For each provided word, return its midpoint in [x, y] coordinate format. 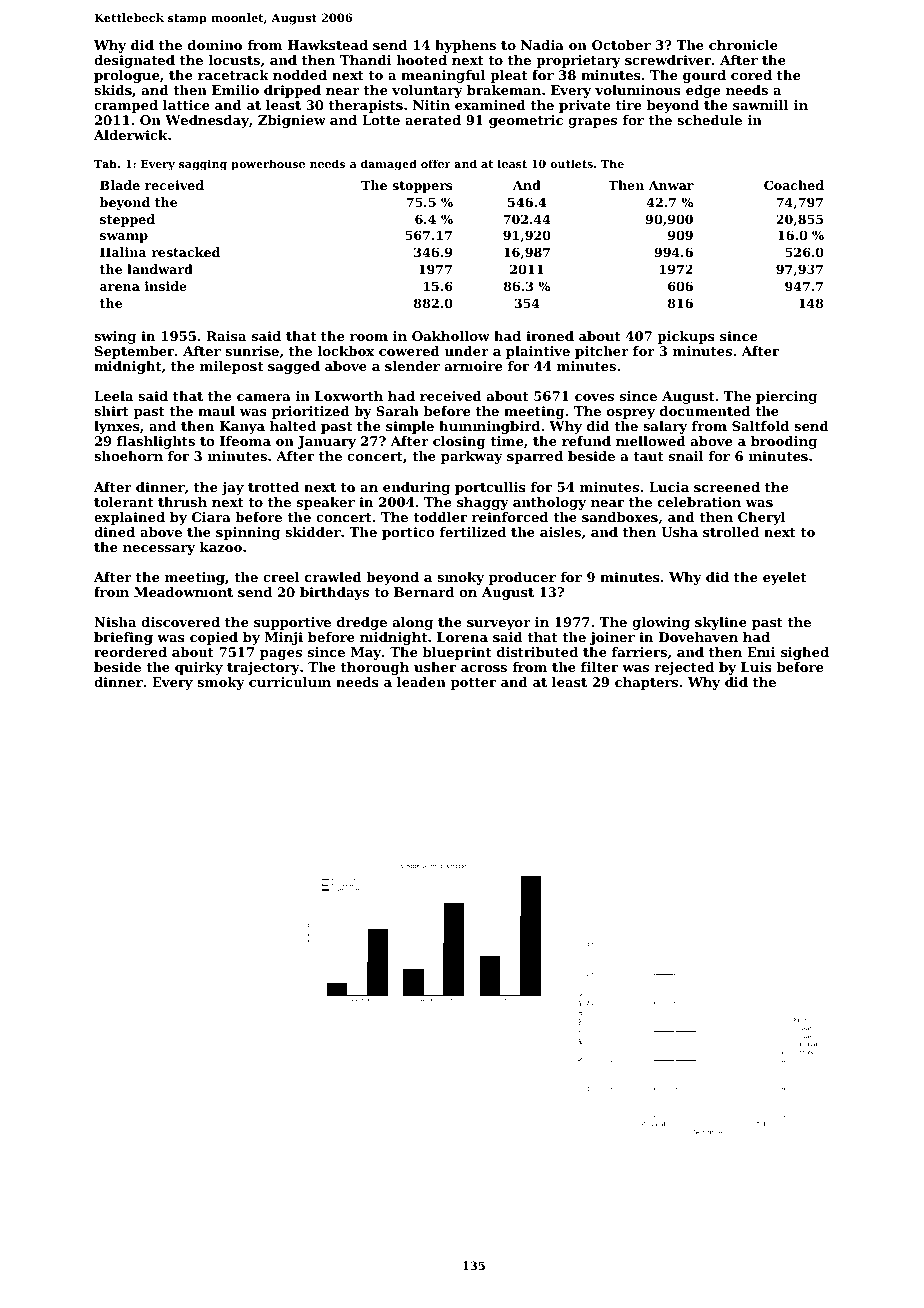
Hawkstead [328, 45]
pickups [686, 337]
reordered [130, 652]
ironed [550, 336]
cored [751, 75]
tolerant [123, 502]
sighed [805, 653]
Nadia [542, 45]
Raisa [226, 336]
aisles [560, 532]
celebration [699, 502]
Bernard [424, 592]
